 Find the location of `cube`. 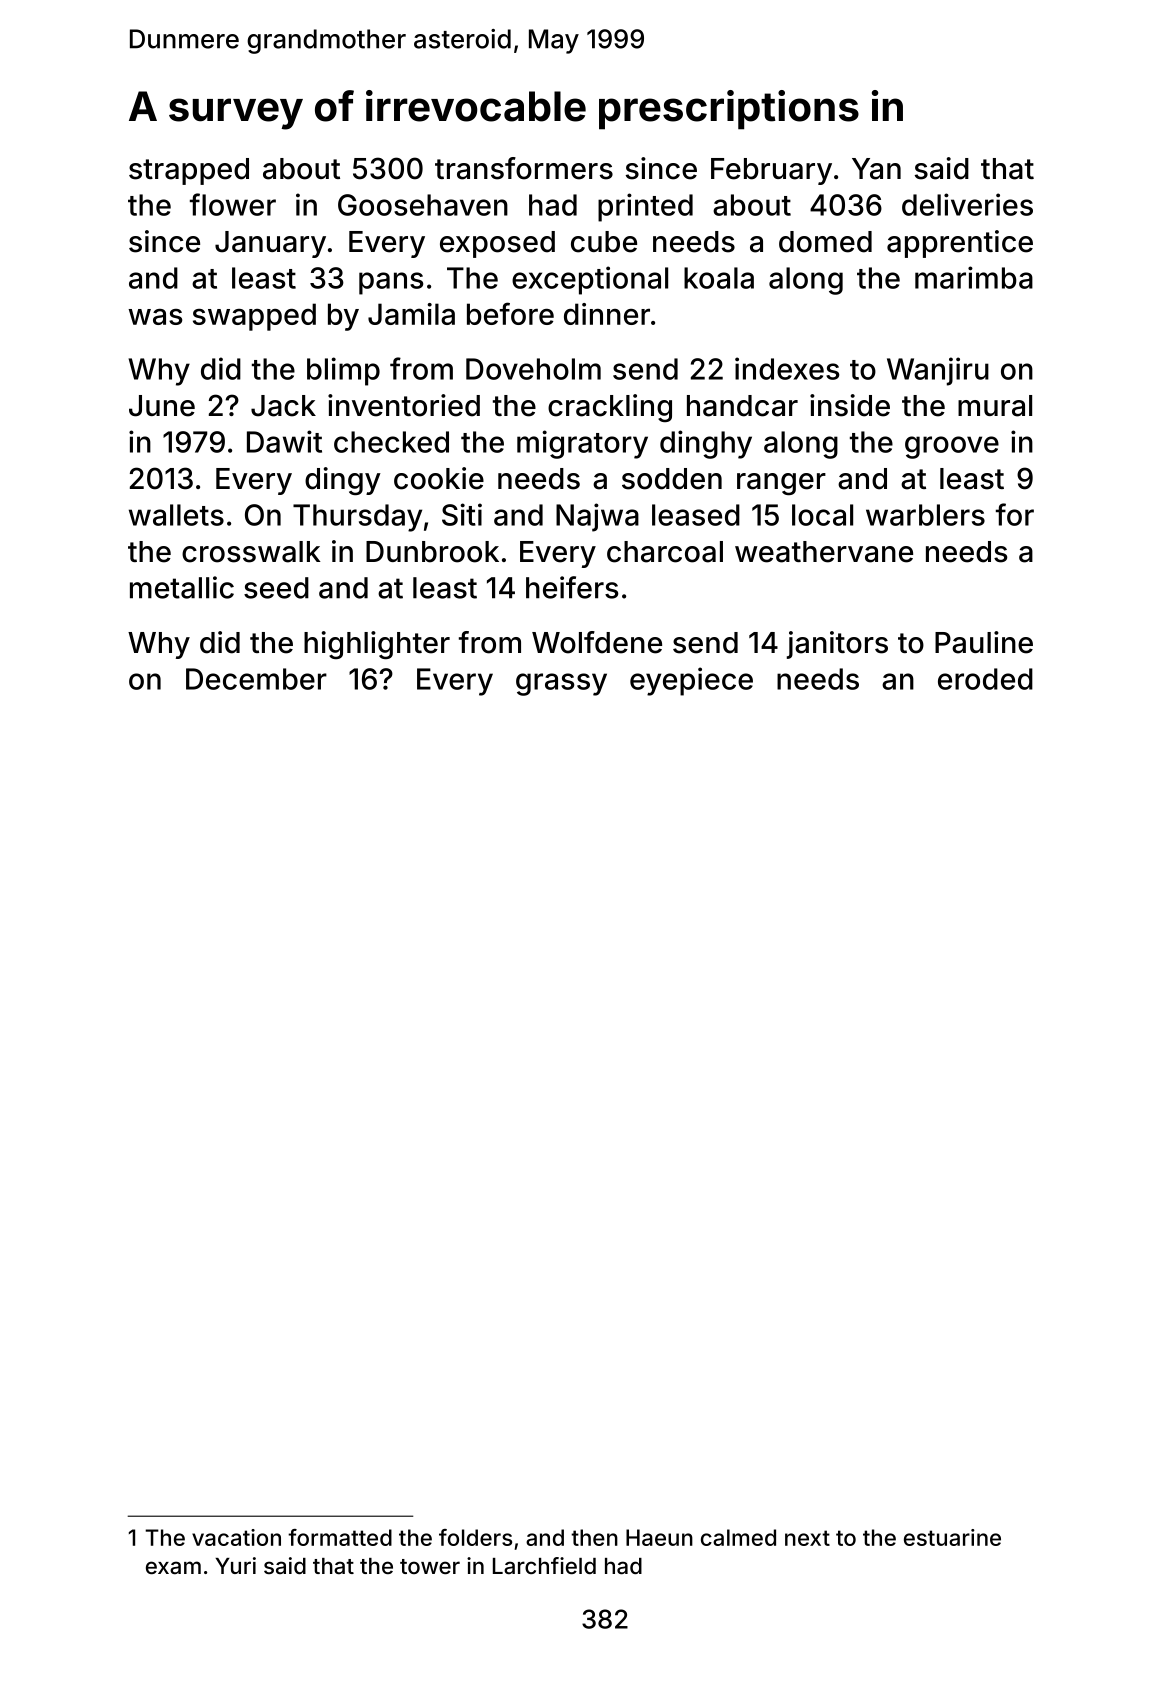

cube is located at coordinates (604, 242).
